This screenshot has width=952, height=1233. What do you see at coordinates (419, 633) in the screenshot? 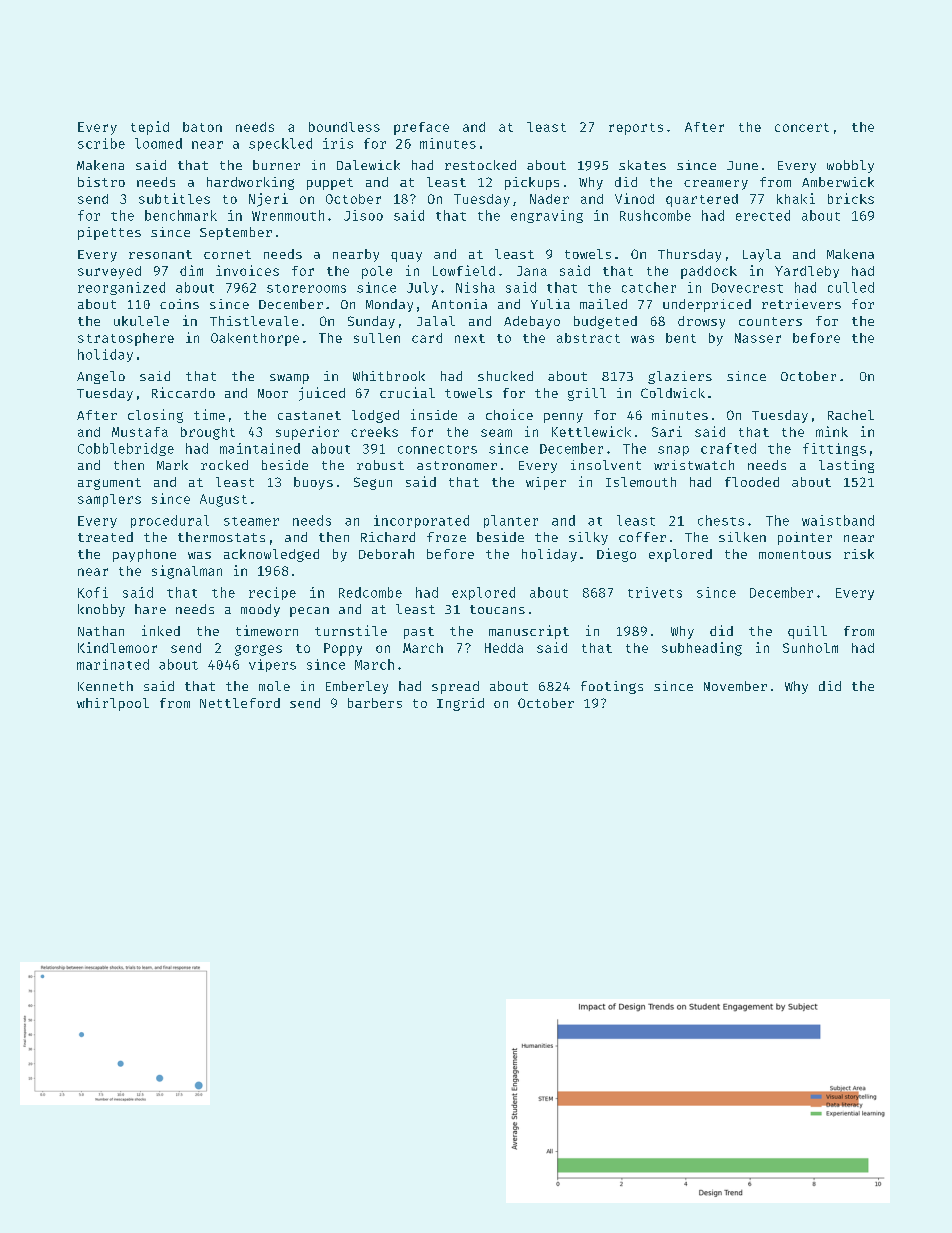
I see `past` at bounding box center [419, 633].
